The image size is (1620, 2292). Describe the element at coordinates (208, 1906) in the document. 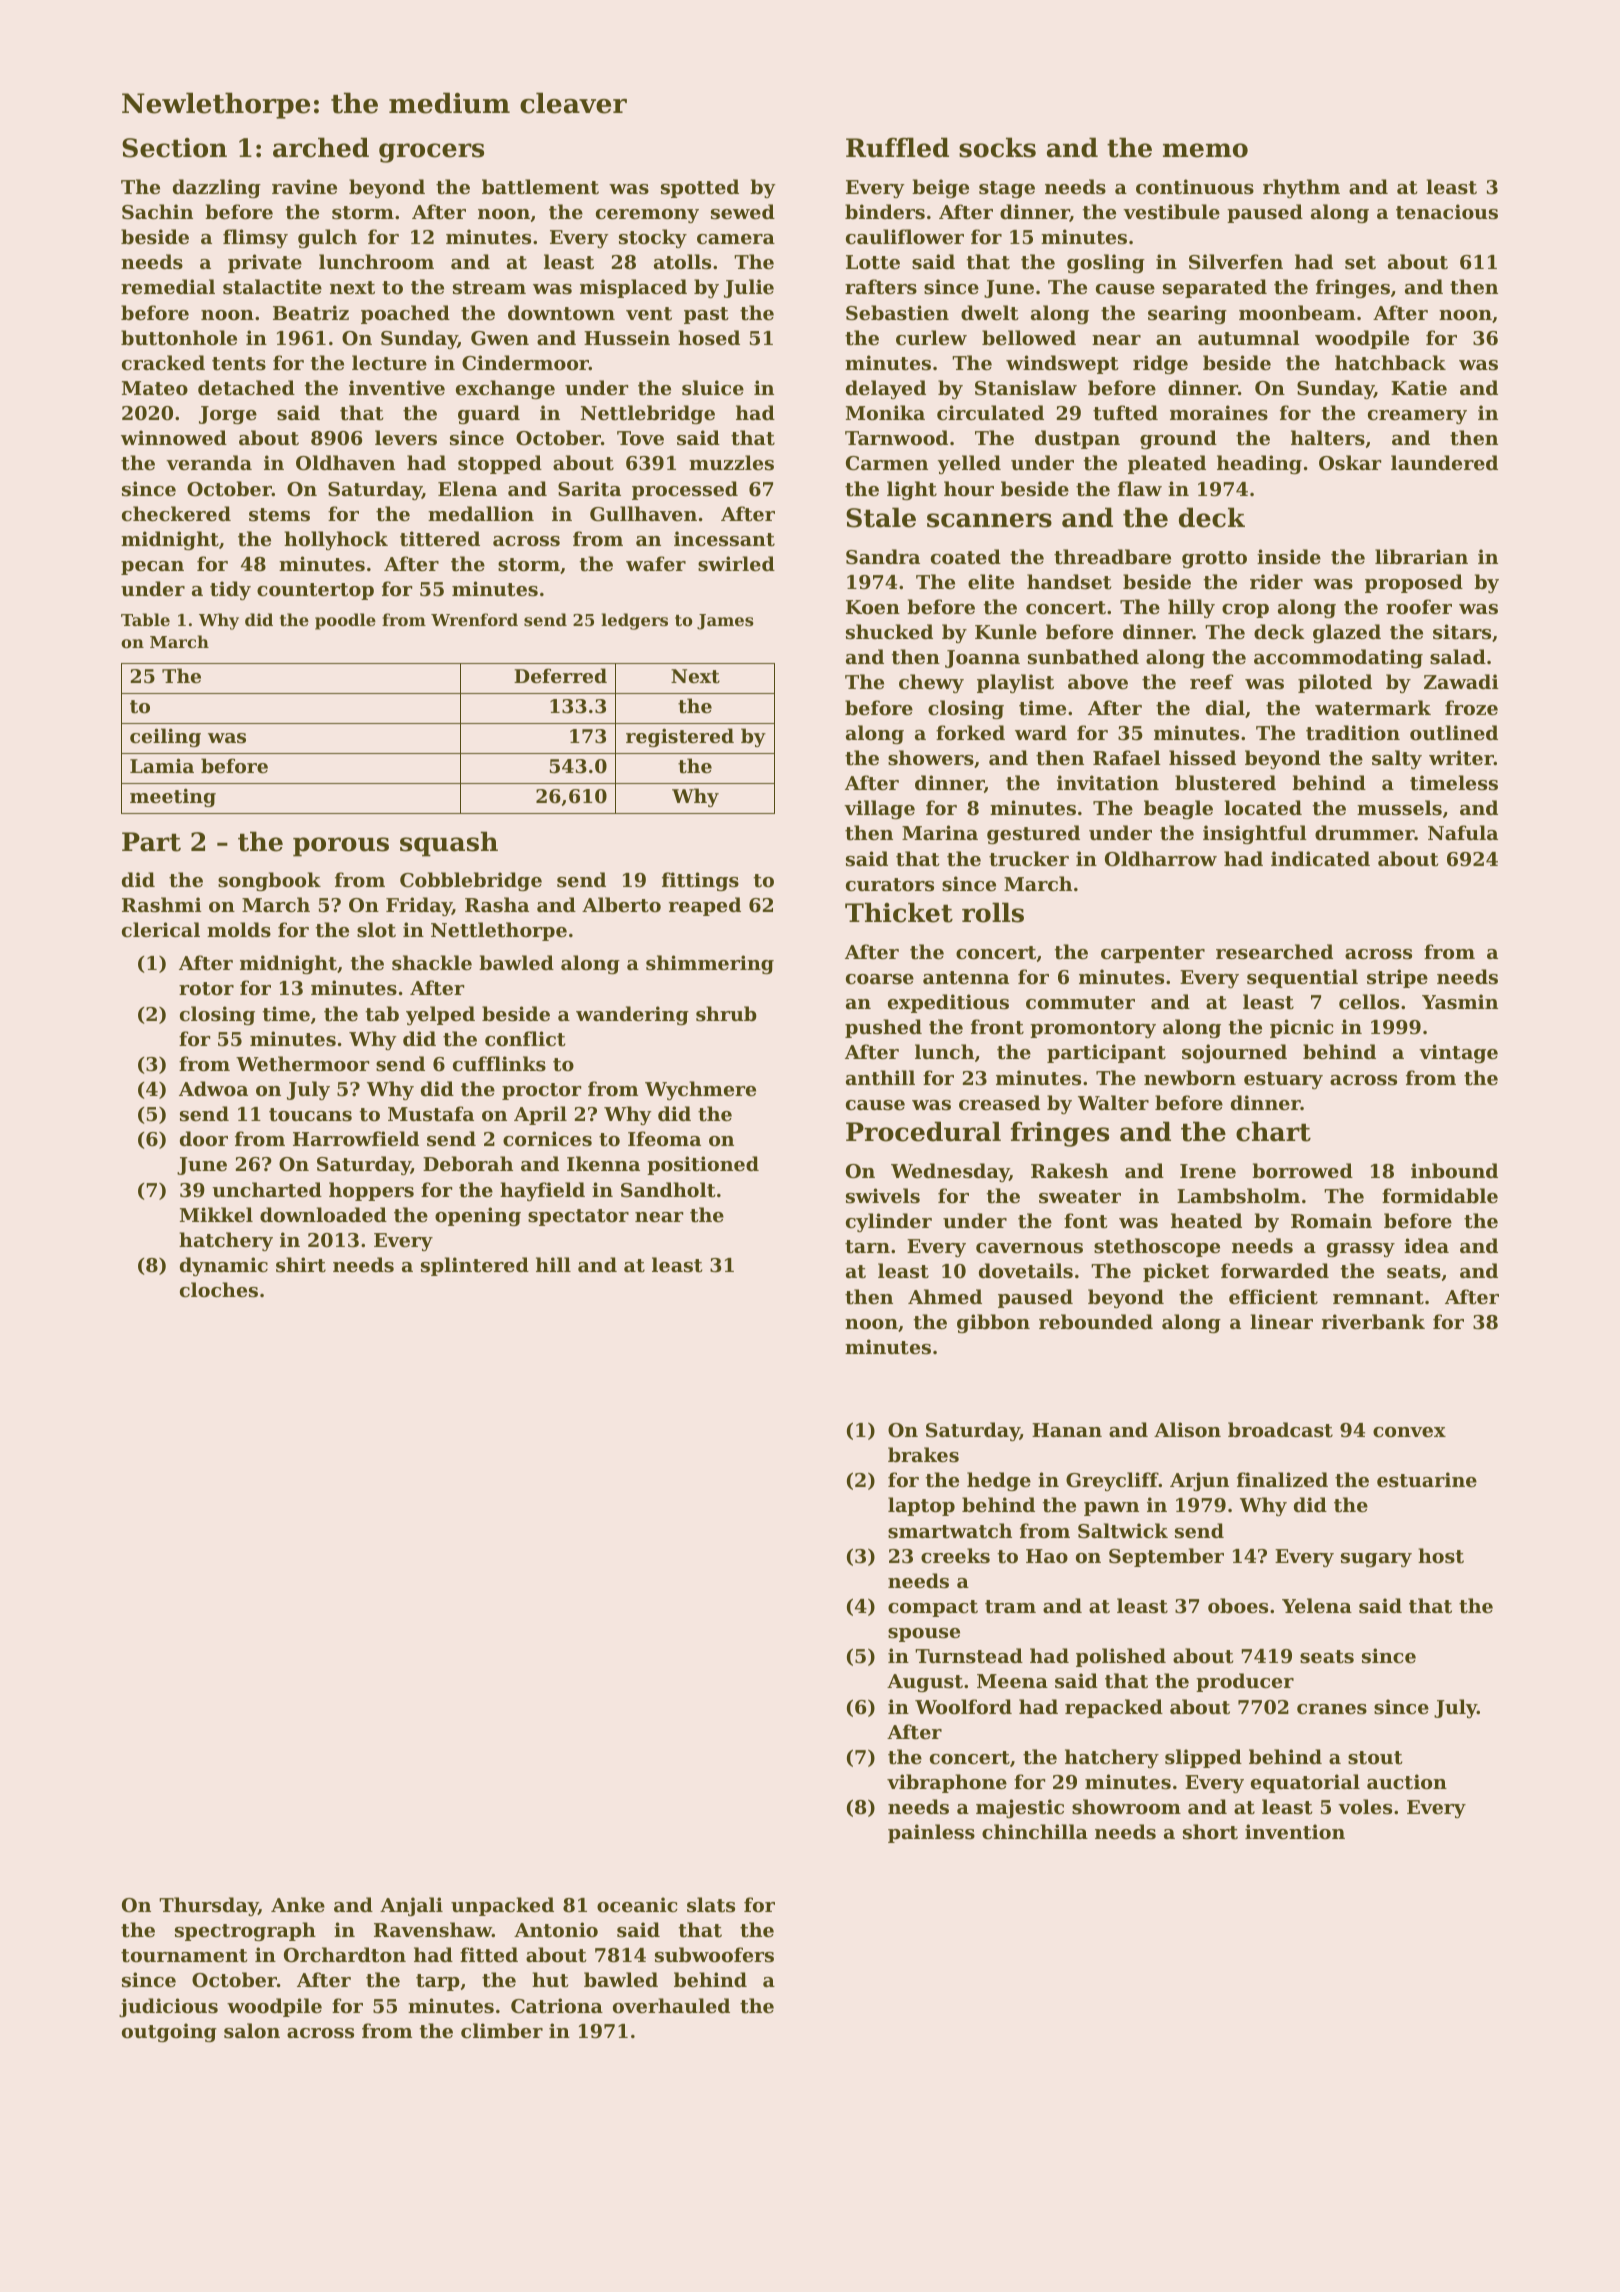

I see `Thursday` at that location.
